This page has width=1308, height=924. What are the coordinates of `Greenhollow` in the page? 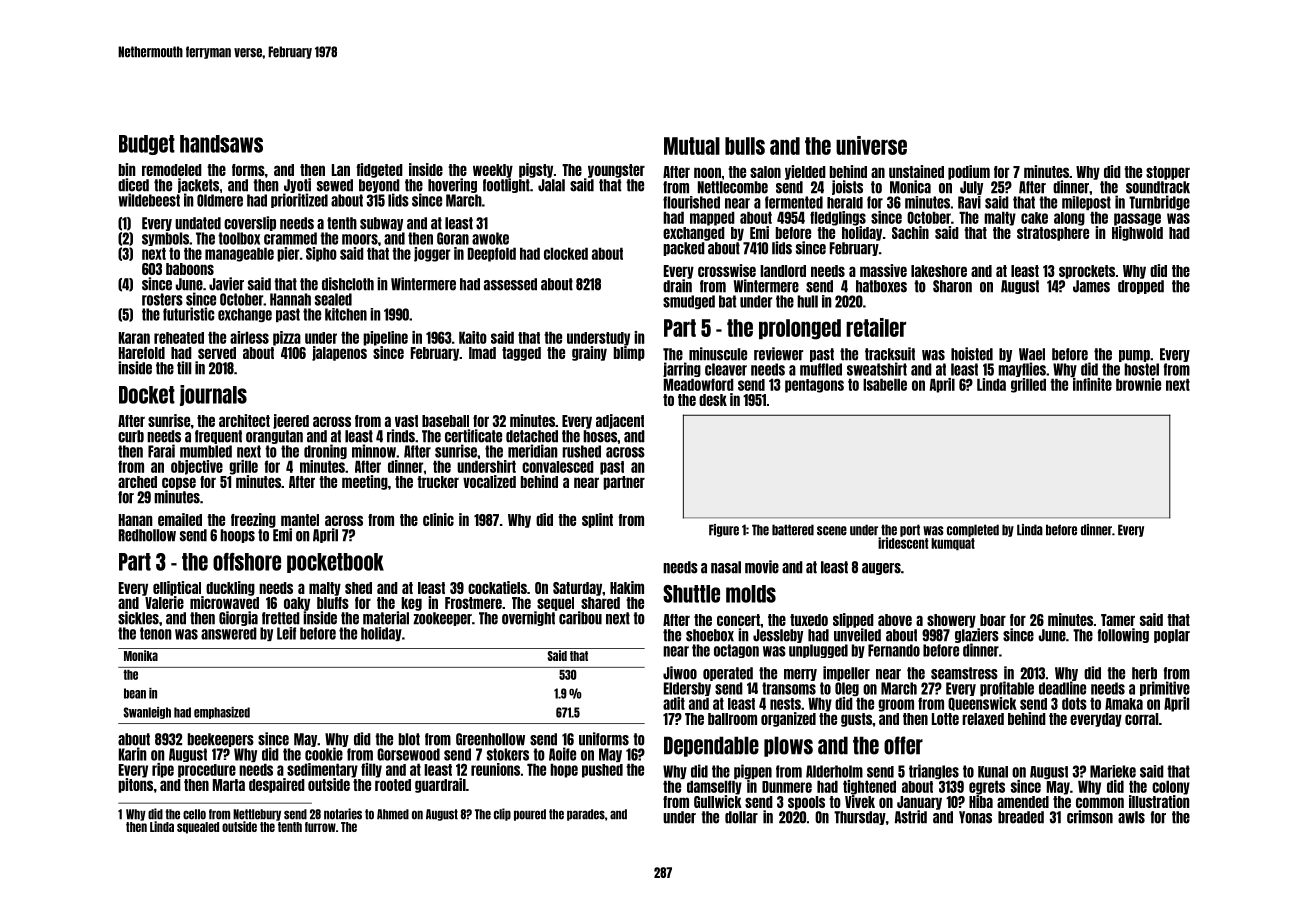 It's located at (490, 739).
